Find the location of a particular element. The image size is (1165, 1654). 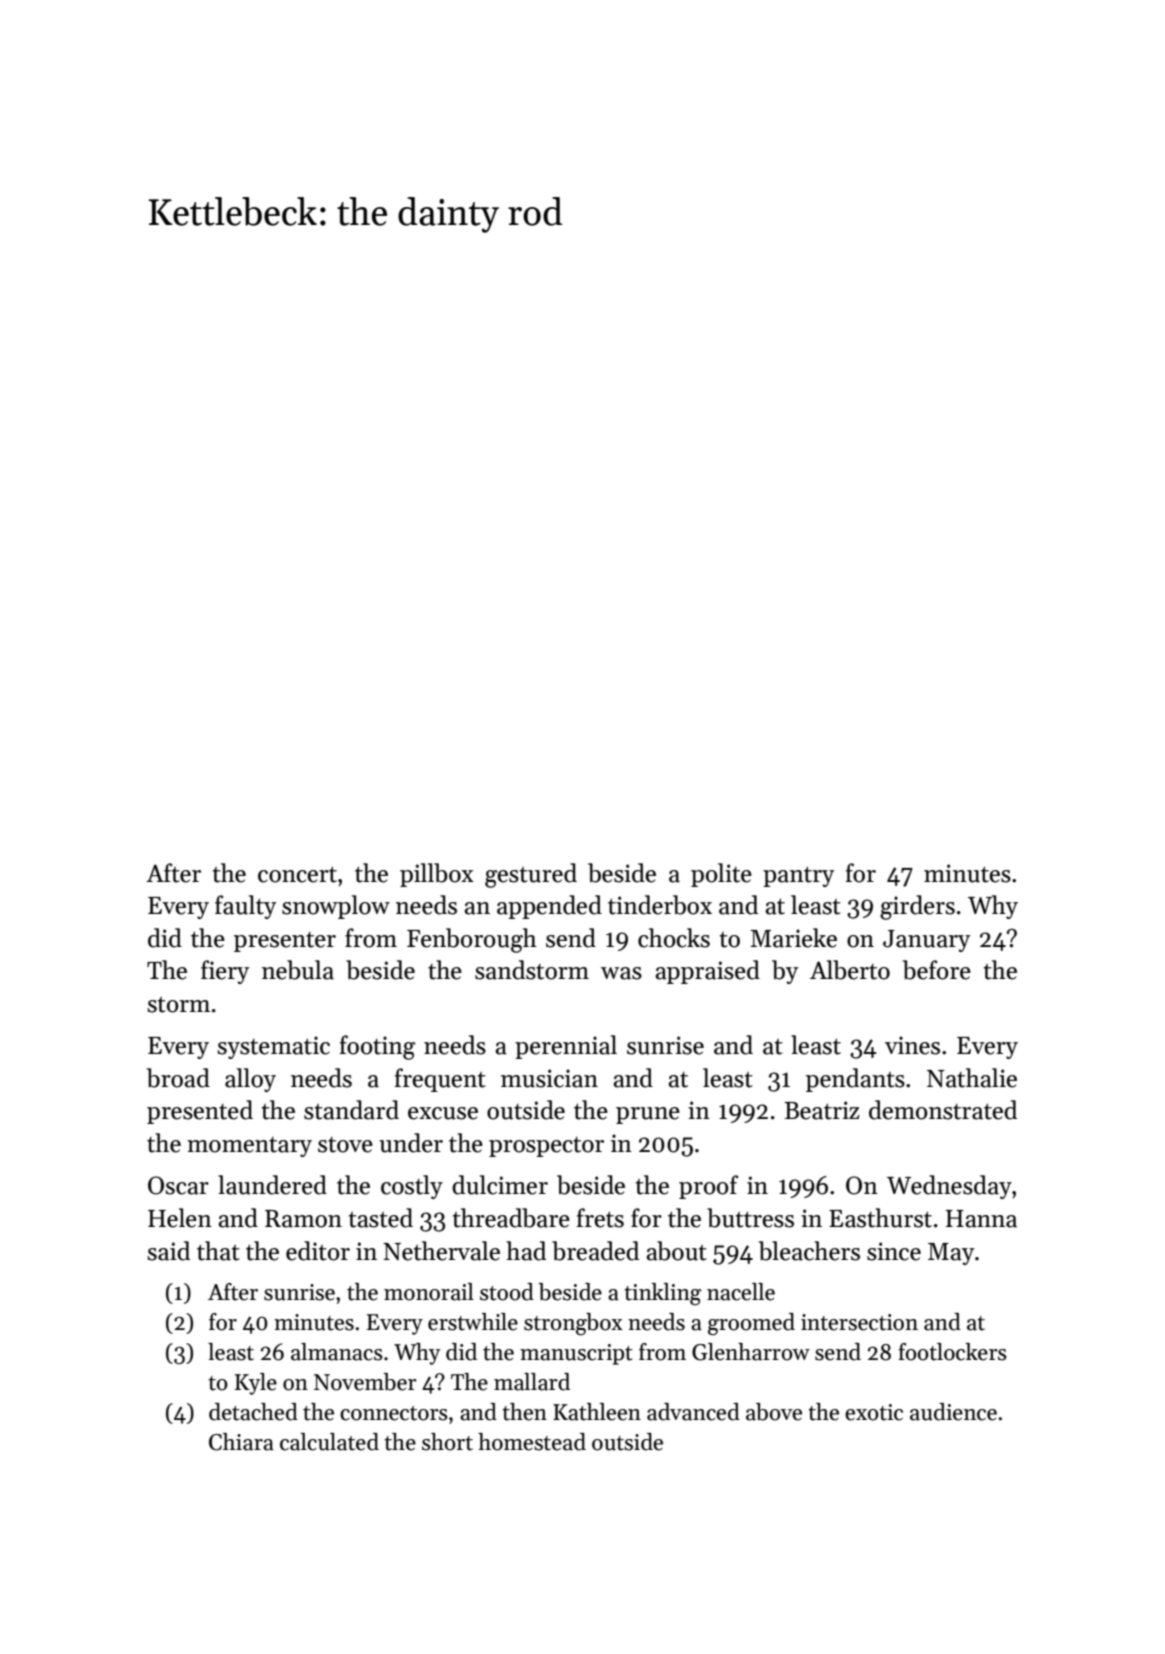

Alberto is located at coordinates (850, 970).
